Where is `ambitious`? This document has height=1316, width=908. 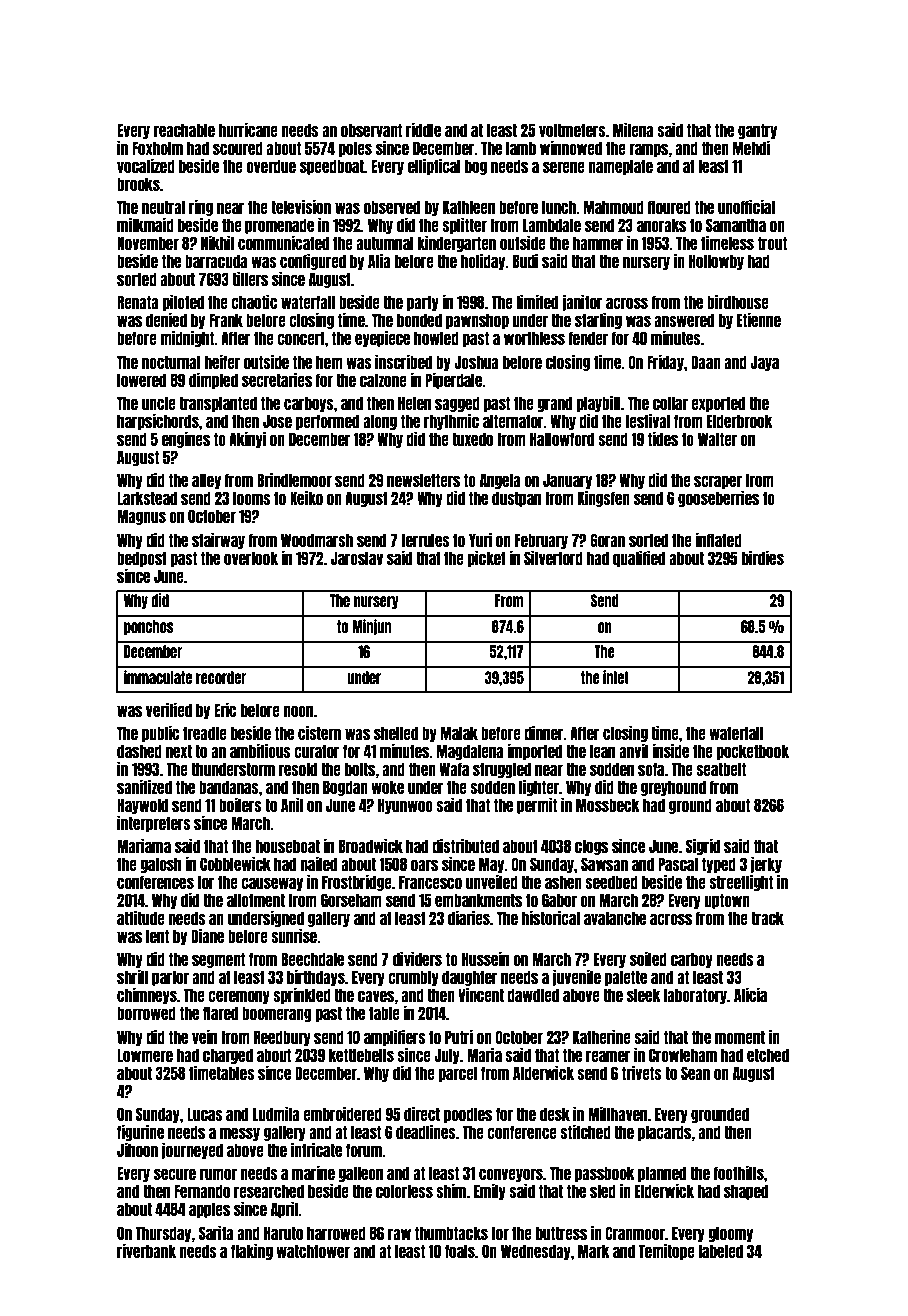 ambitious is located at coordinates (260, 750).
